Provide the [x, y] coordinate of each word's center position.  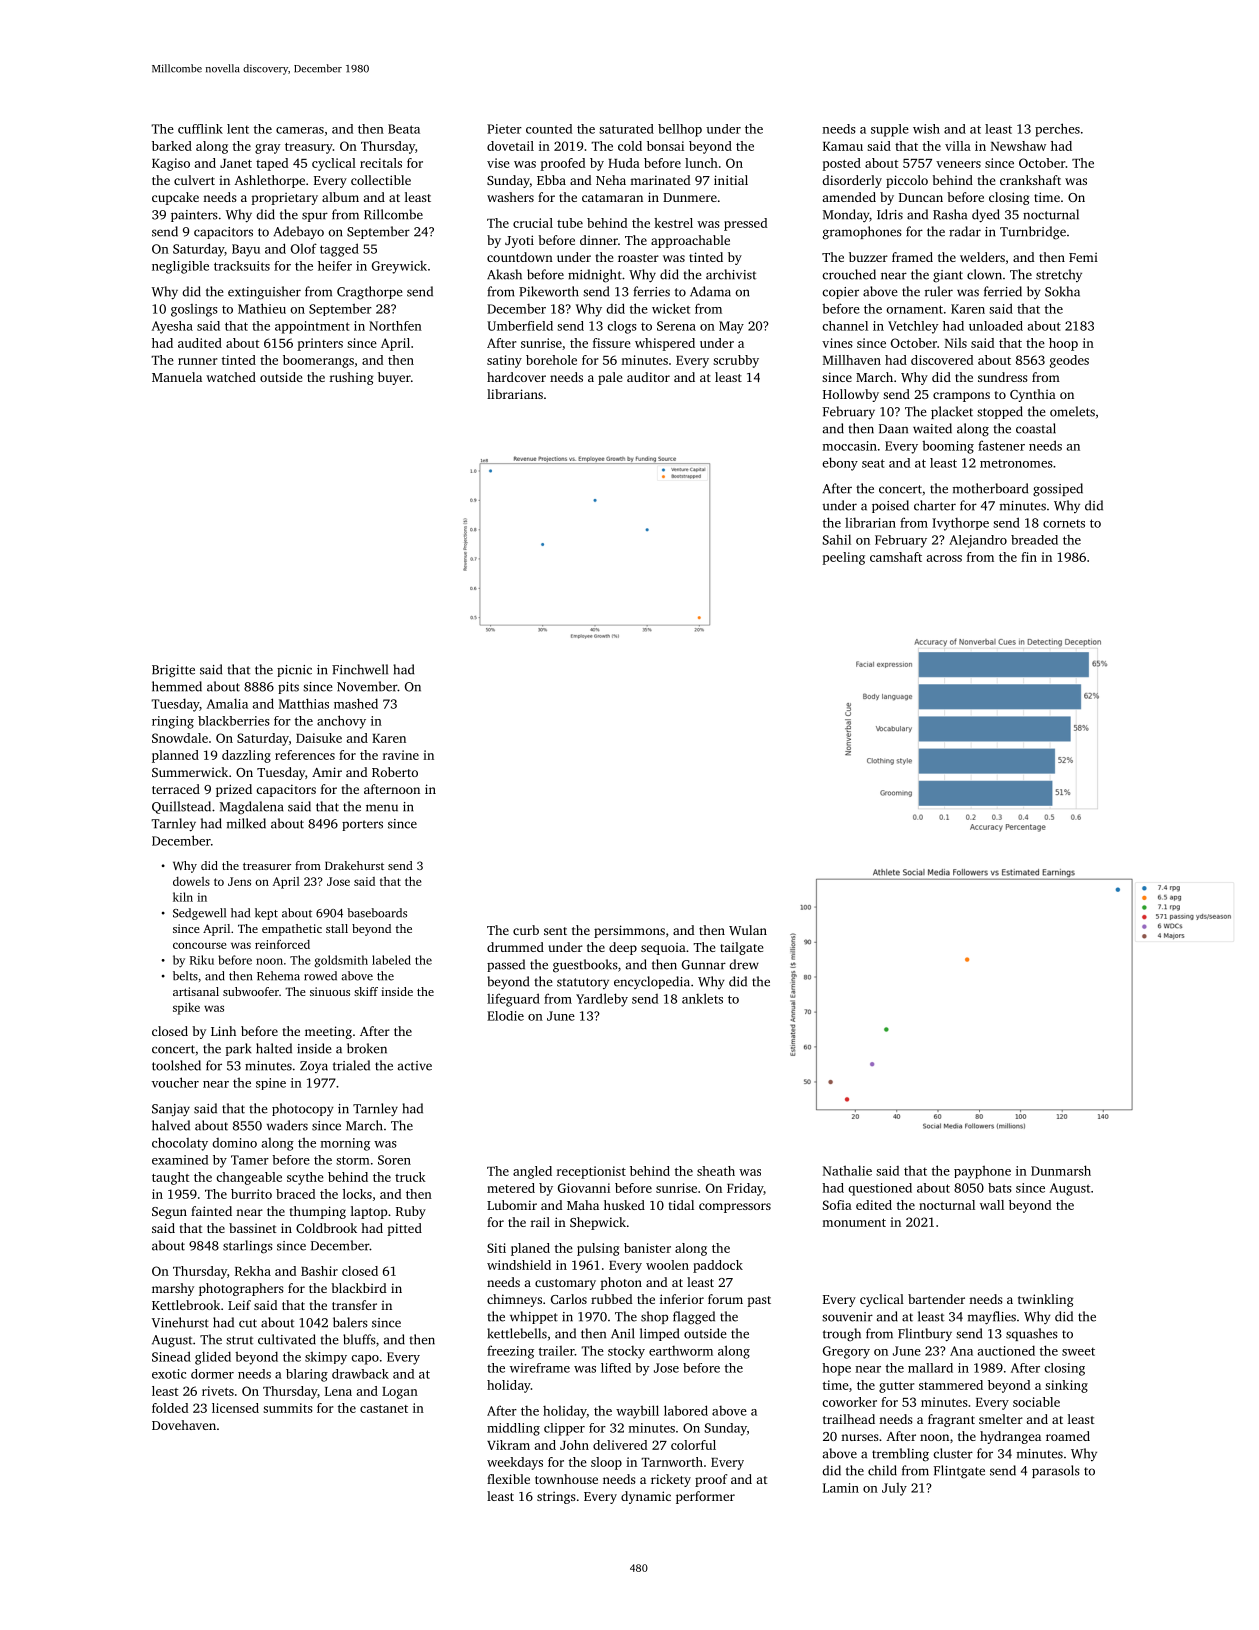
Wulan [748, 930]
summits [288, 1408]
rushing [351, 378]
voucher [175, 1082]
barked [172, 146]
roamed [1068, 1436]
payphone [982, 1172]
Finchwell [360, 669]
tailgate [742, 948]
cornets [1064, 523]
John [574, 1445]
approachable [690, 241]
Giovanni [584, 1188]
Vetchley [913, 327]
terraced [176, 789]
